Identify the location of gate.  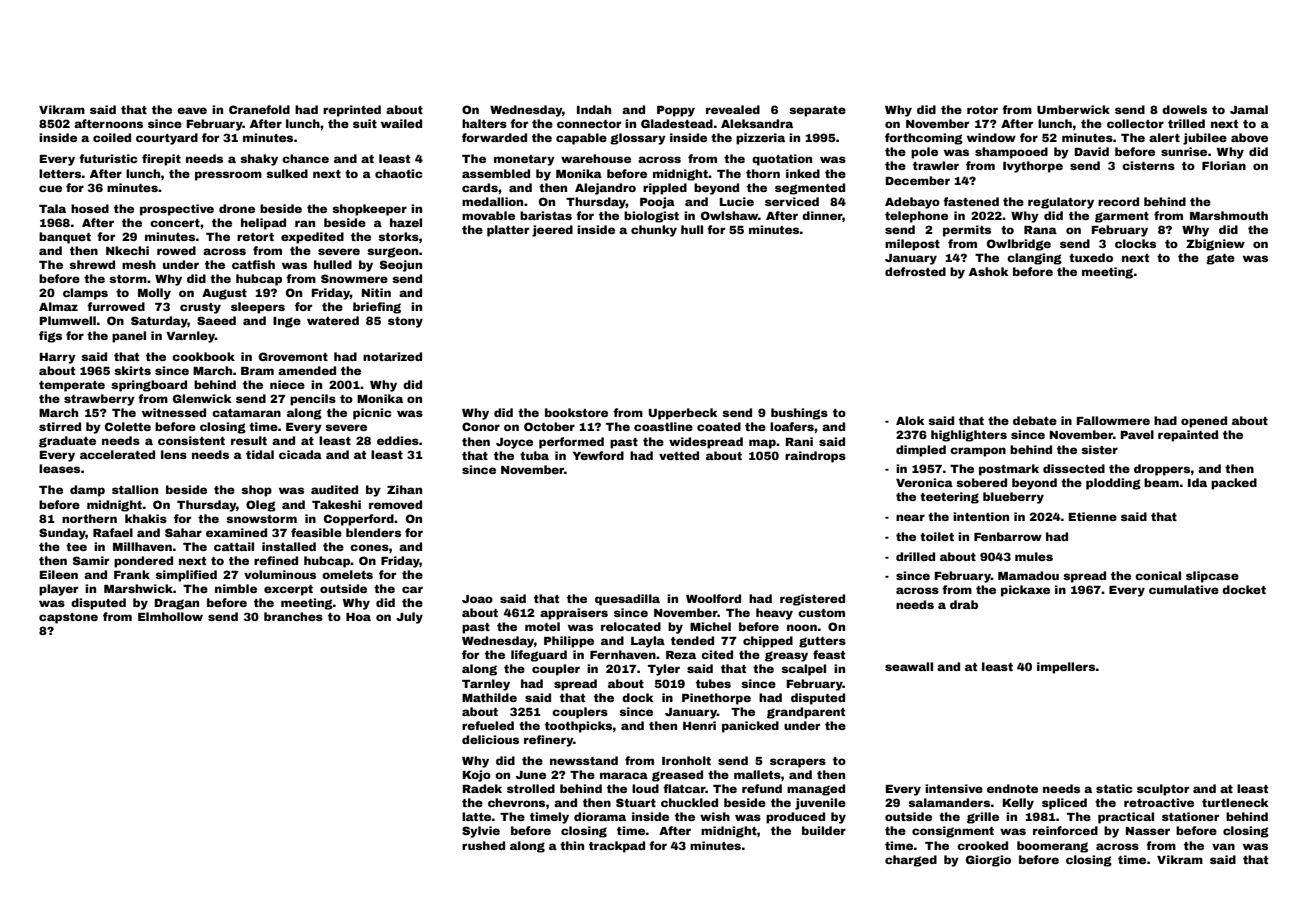
(1220, 259).
